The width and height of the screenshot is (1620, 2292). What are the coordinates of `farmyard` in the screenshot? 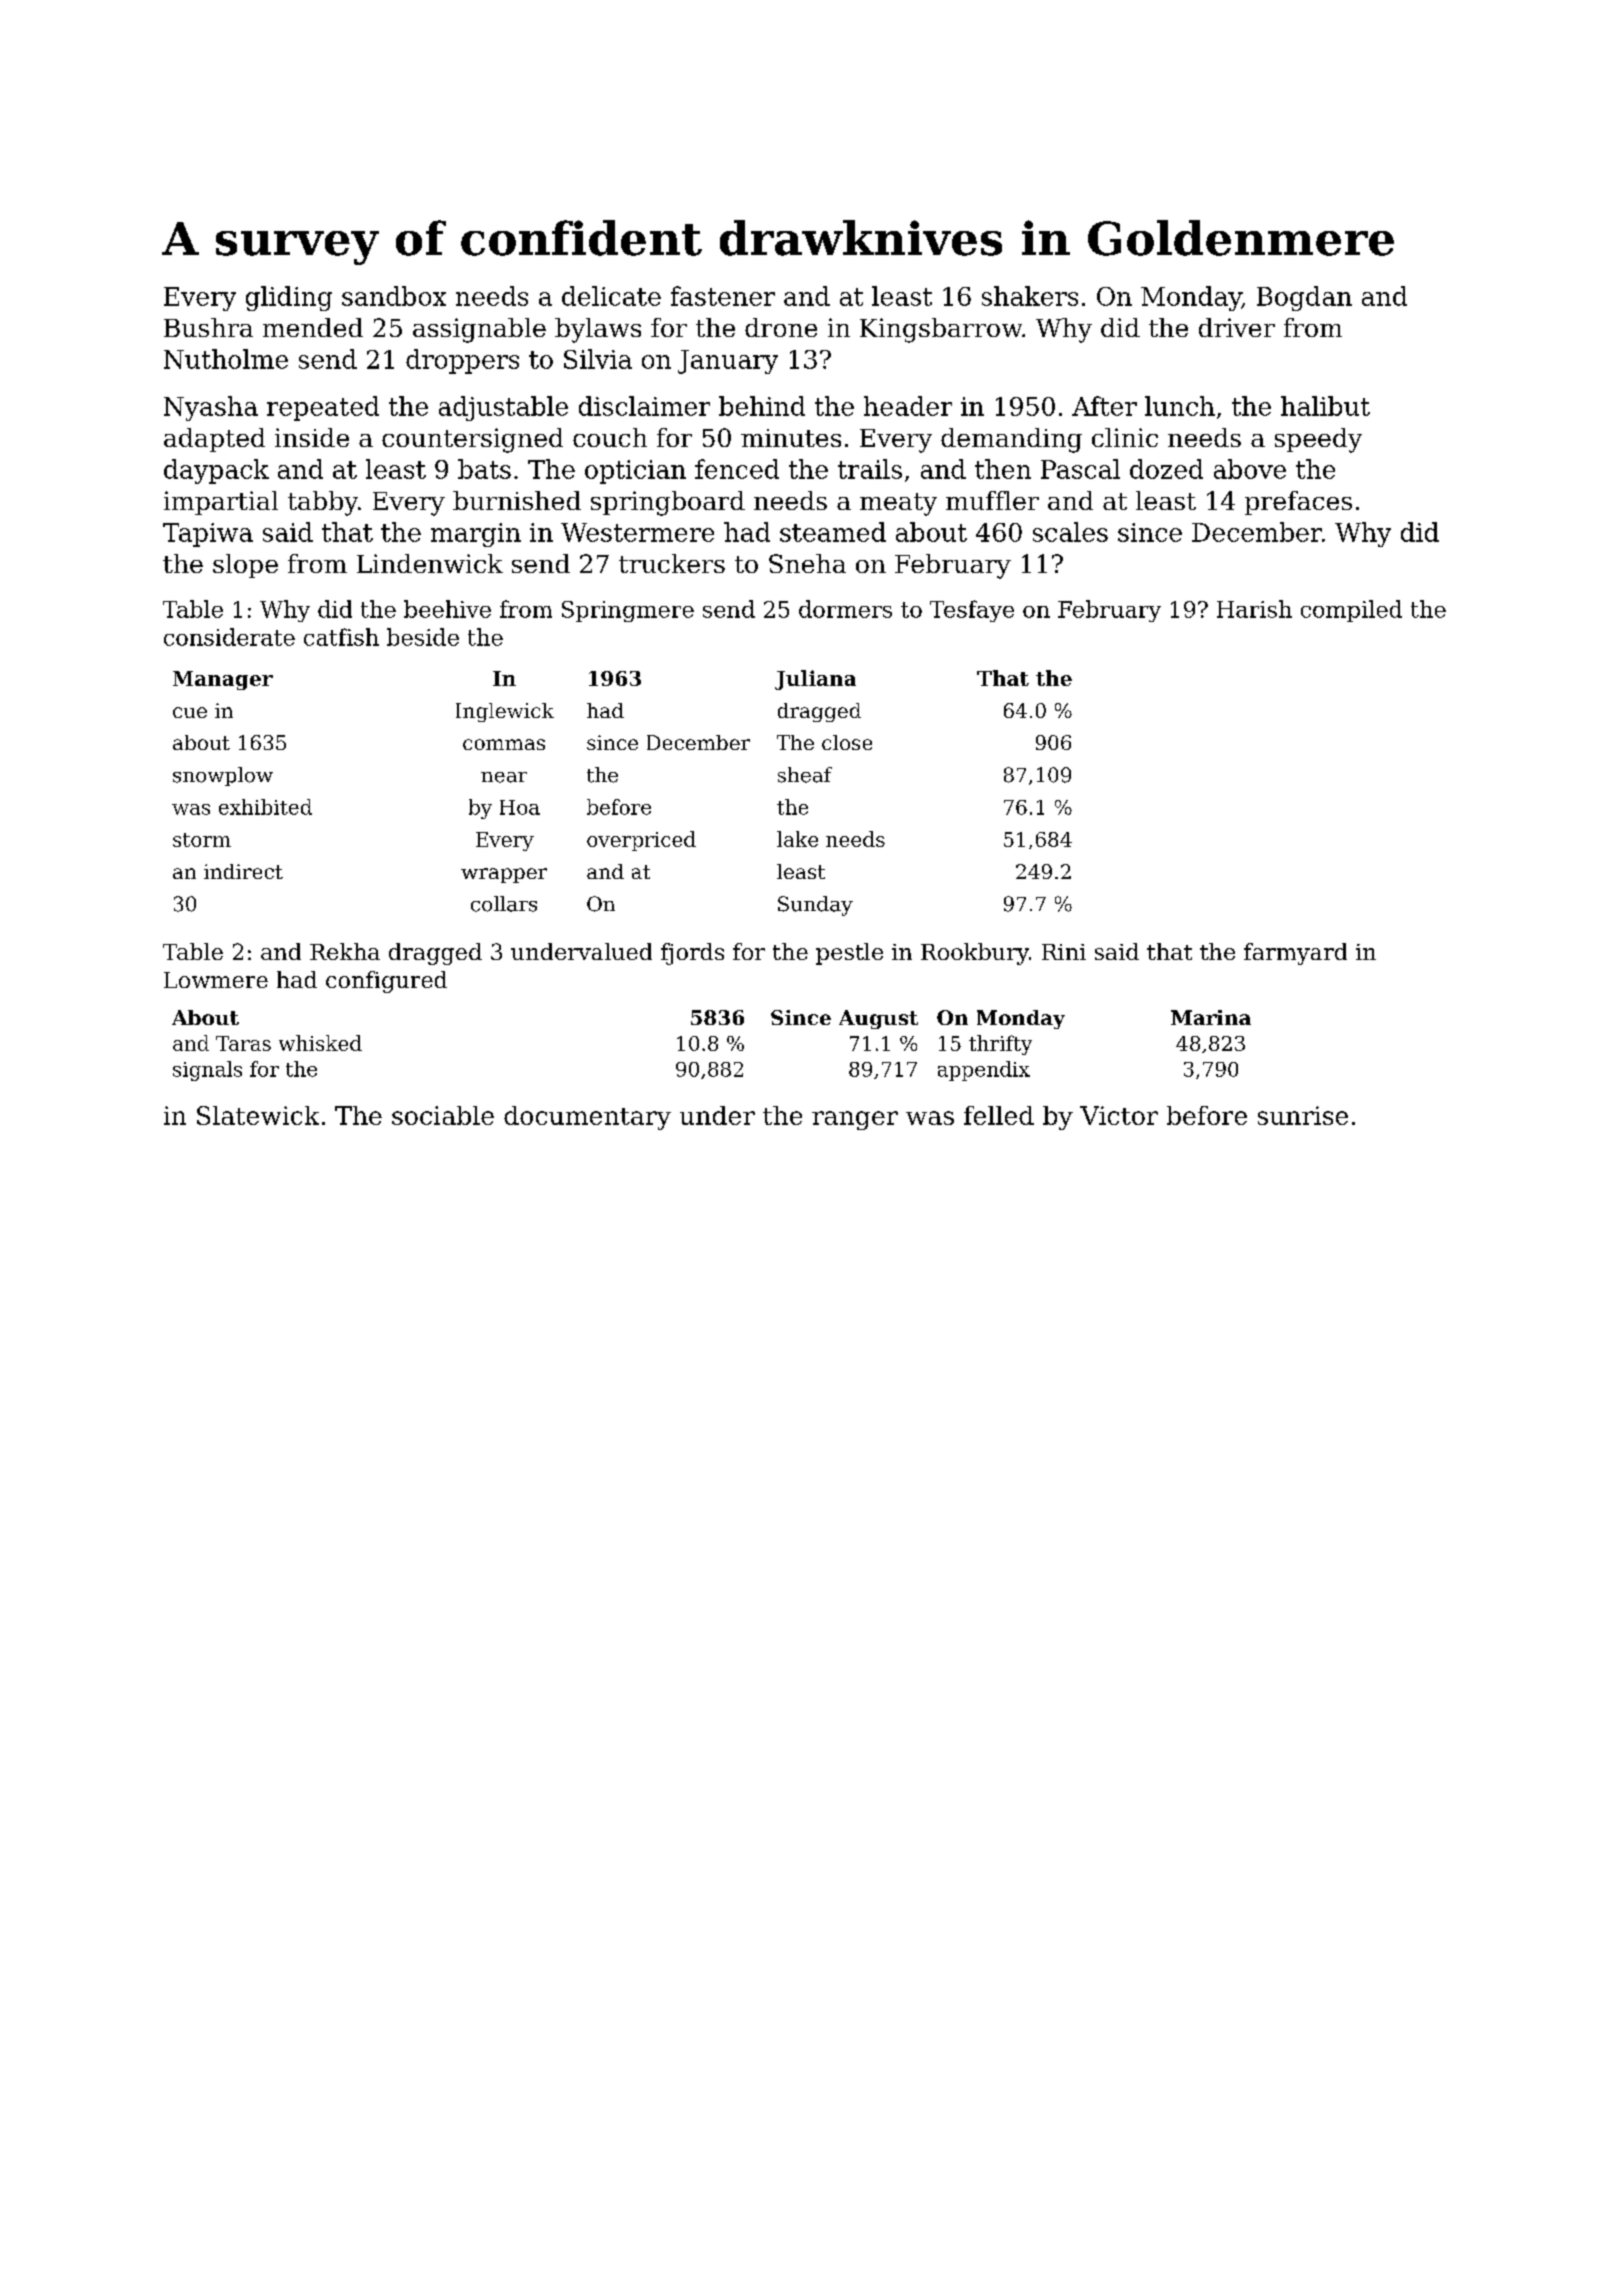 It's located at (1295, 954).
